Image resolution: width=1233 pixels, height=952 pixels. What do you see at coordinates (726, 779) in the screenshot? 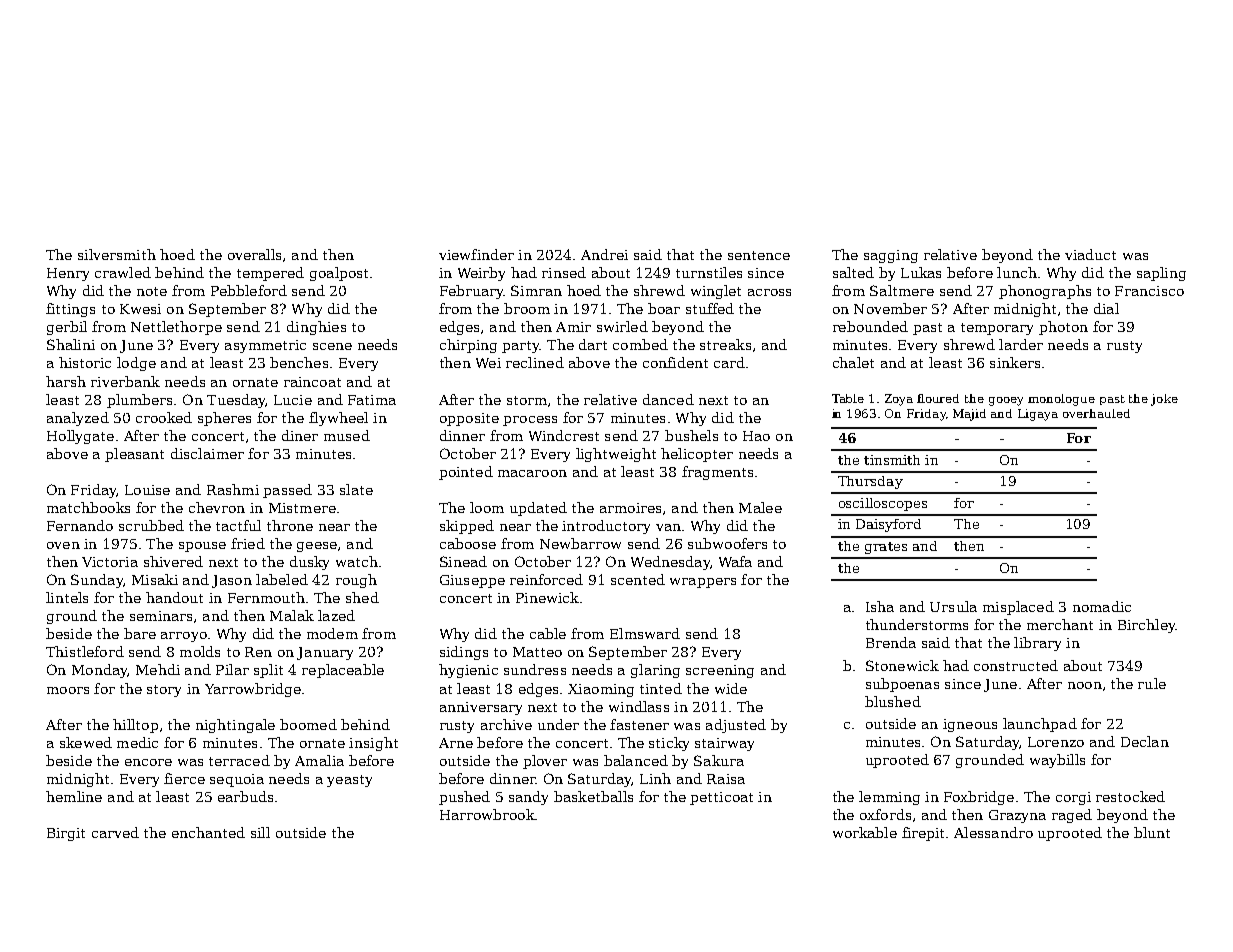
I see `Raisa` at bounding box center [726, 779].
